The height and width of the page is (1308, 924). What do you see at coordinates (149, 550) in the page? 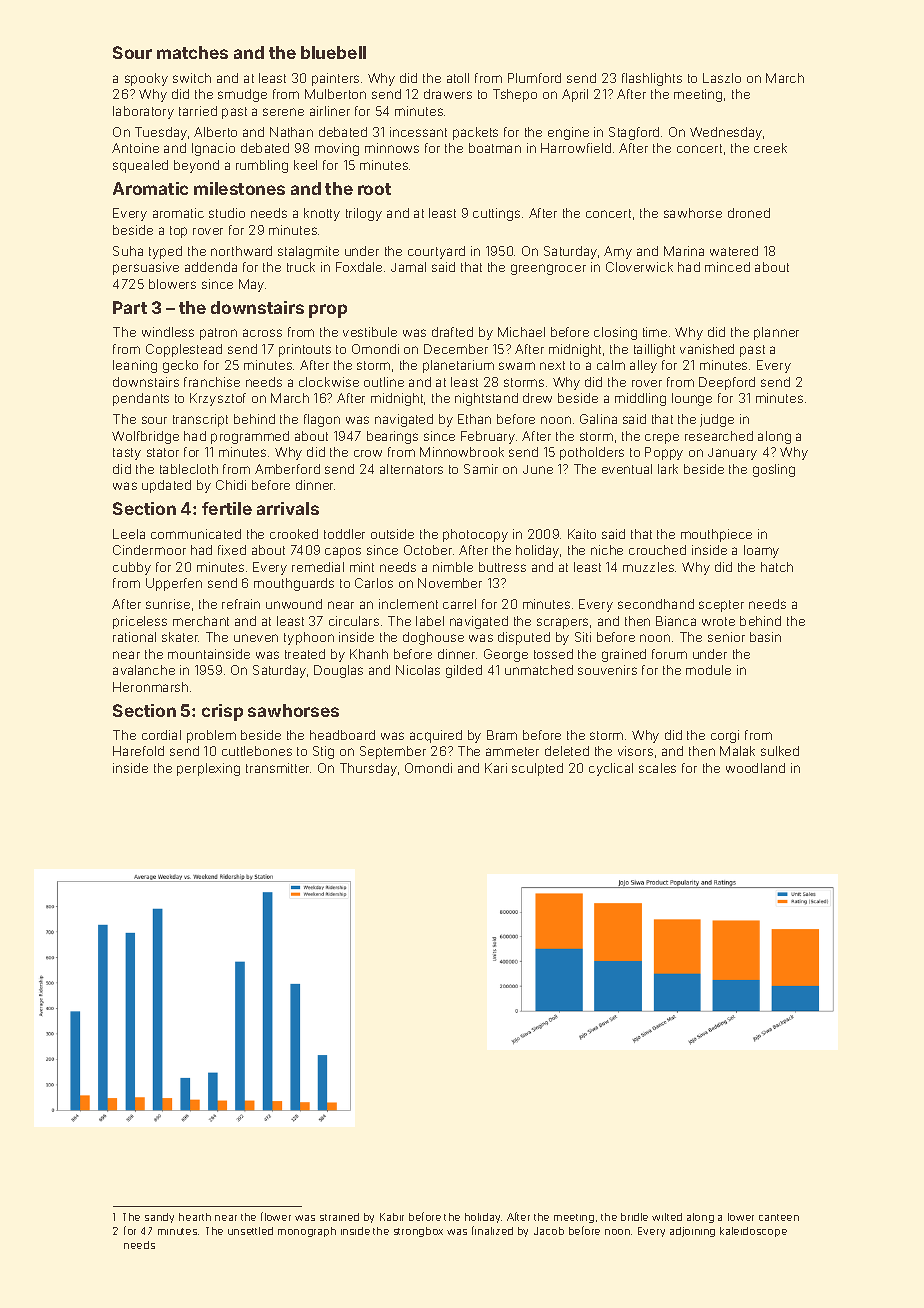
I see `Cindermoor` at bounding box center [149, 550].
